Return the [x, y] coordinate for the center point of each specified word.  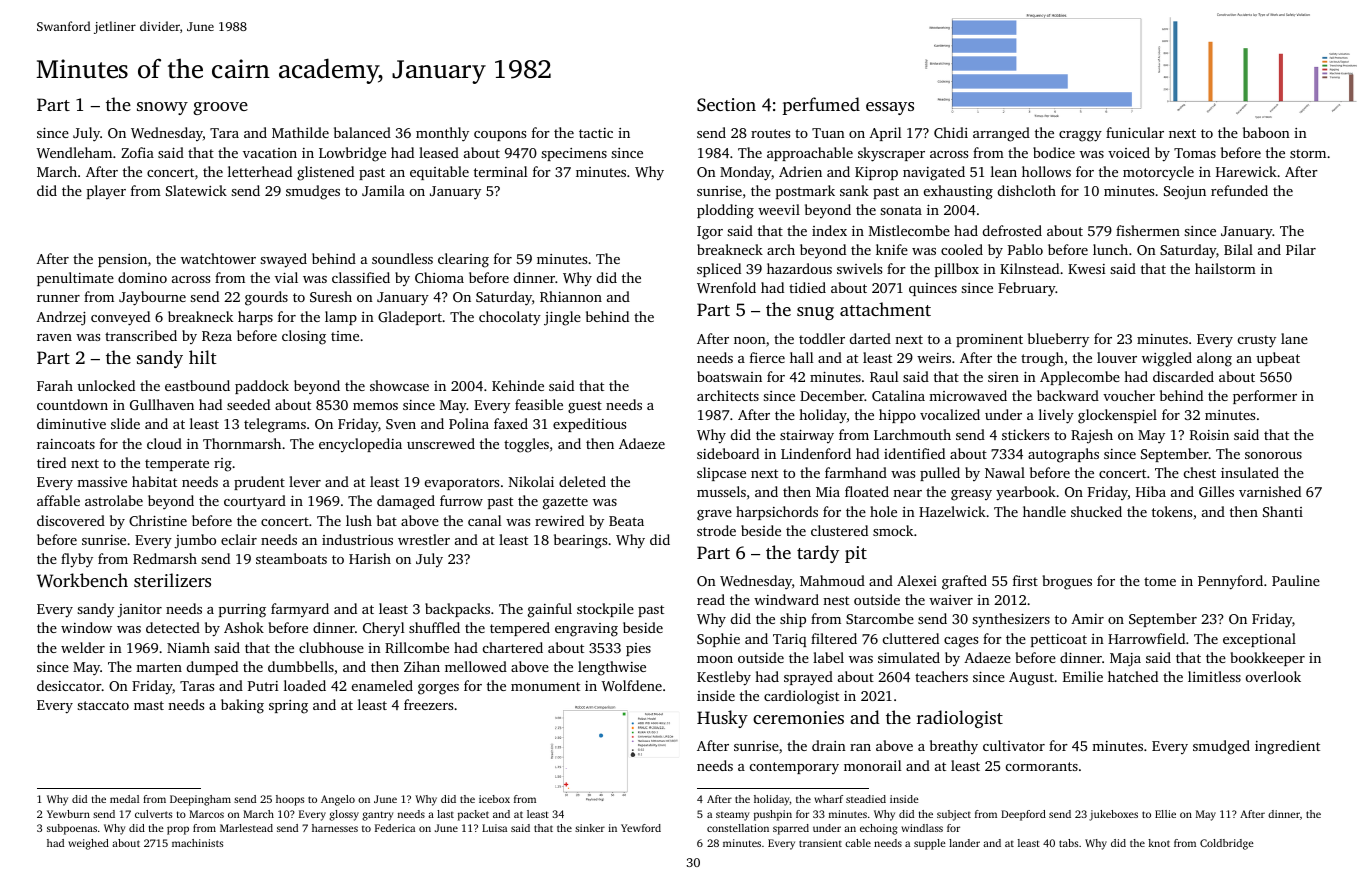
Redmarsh [165, 558]
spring [288, 707]
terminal [501, 171]
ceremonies [798, 717]
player [106, 192]
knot [1159, 843]
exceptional [1259, 640]
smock [893, 530]
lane [1294, 338]
